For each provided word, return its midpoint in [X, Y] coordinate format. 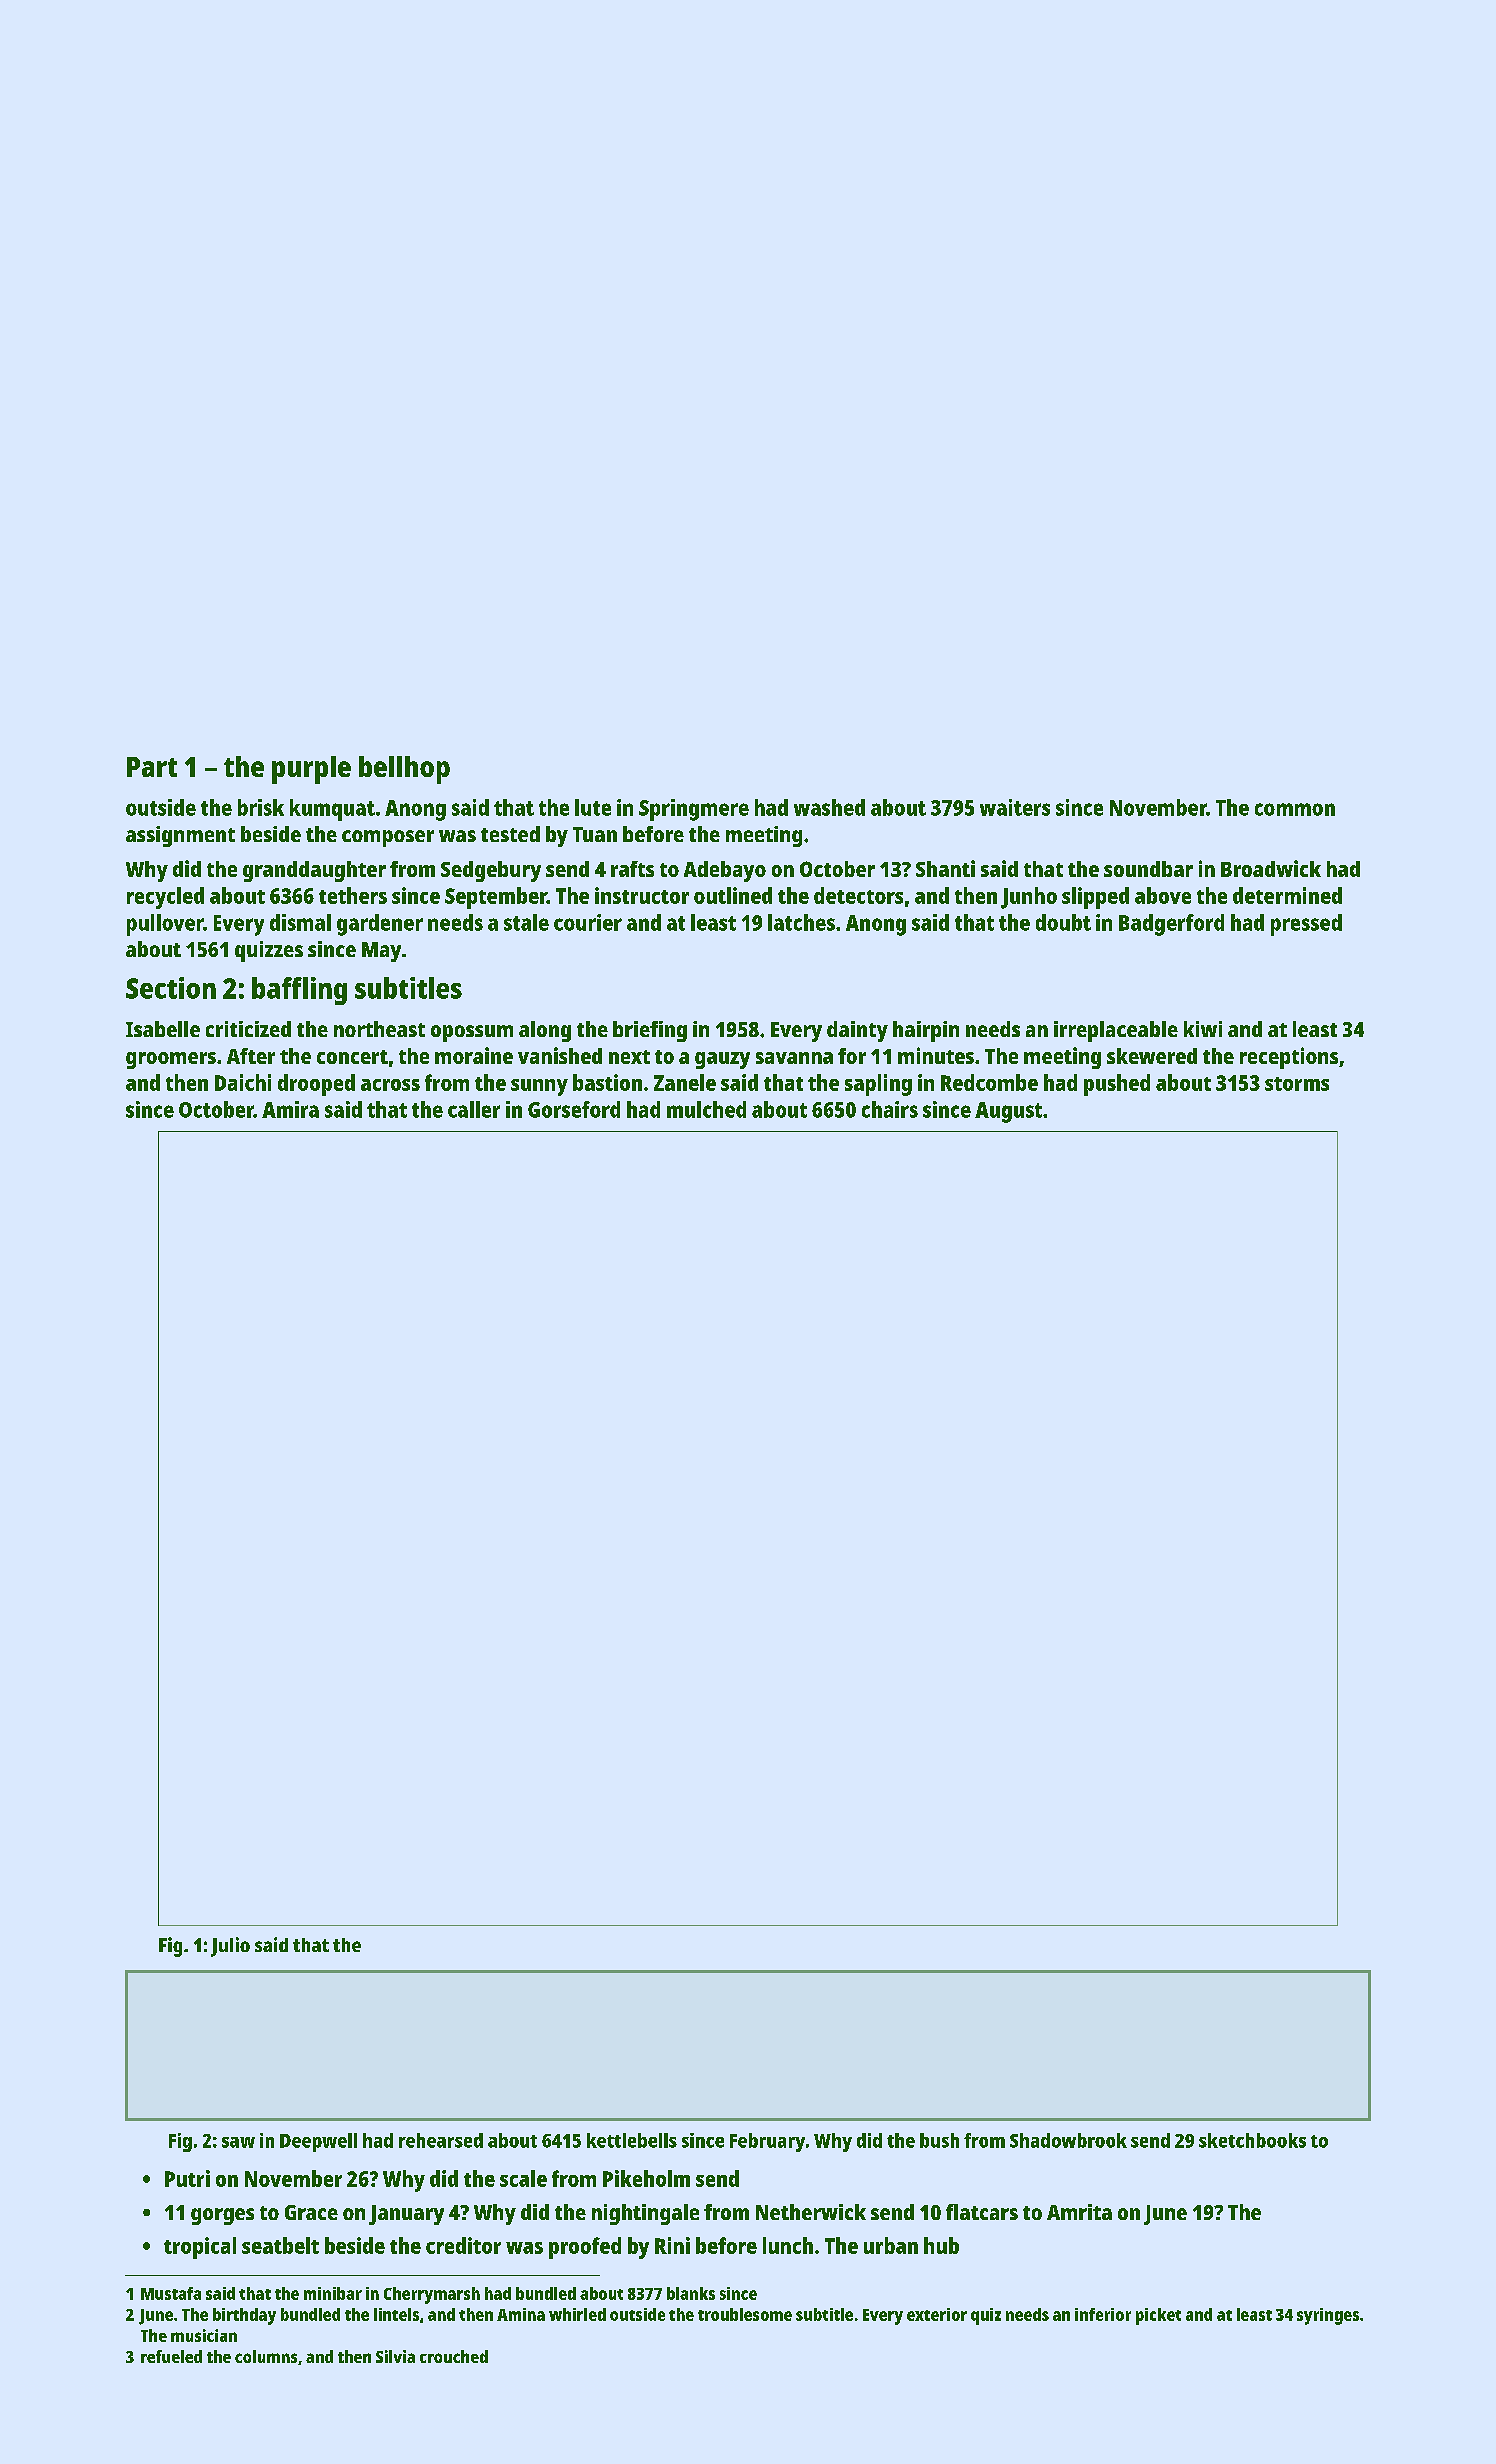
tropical [200, 2248]
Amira [290, 1109]
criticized [248, 1029]
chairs [890, 1109]
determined [1287, 895]
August [1008, 1112]
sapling [878, 1085]
